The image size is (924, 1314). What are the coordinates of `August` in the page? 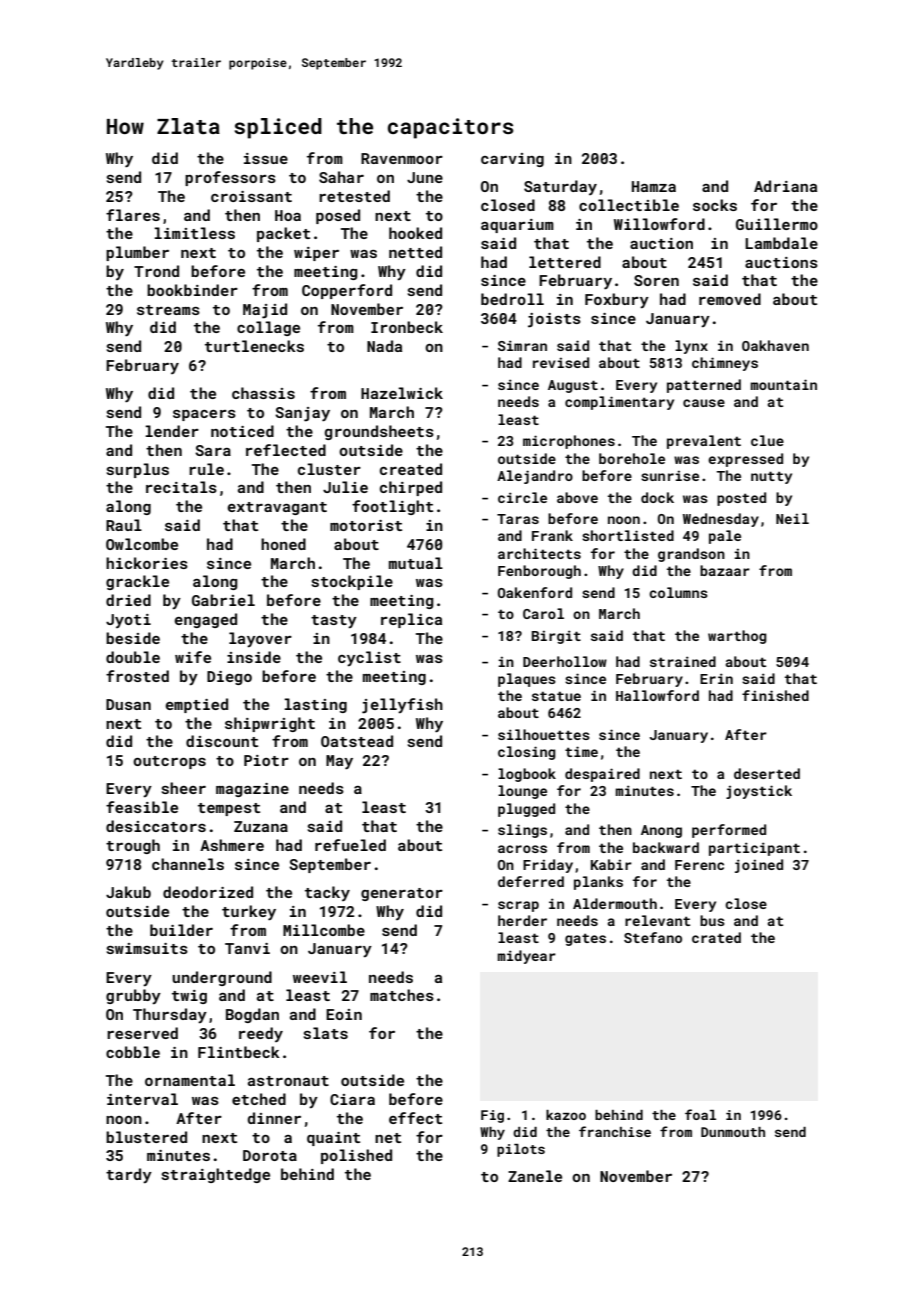 It's located at (573, 386).
